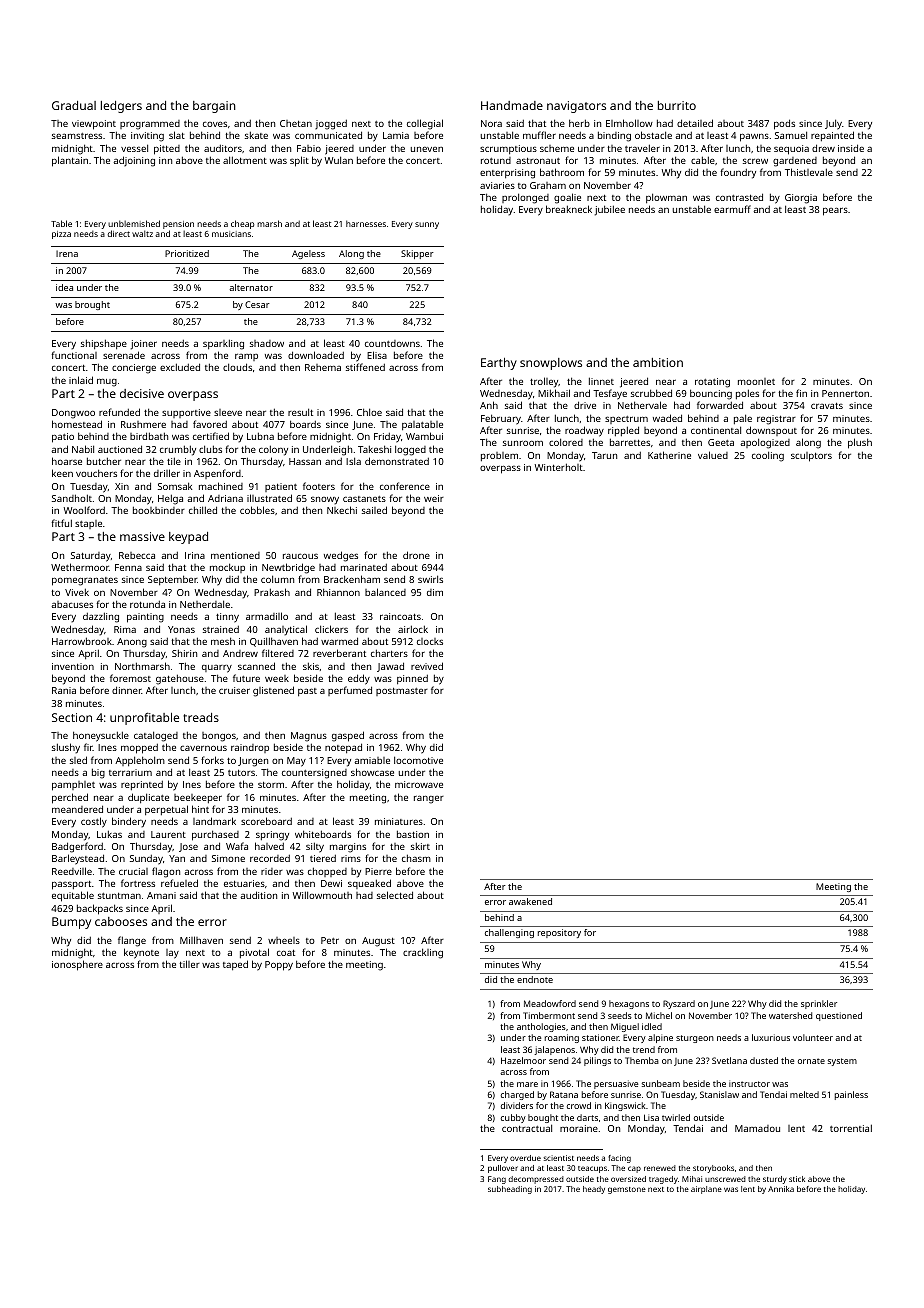  Describe the element at coordinates (235, 965) in the screenshot. I see `taped` at that location.
